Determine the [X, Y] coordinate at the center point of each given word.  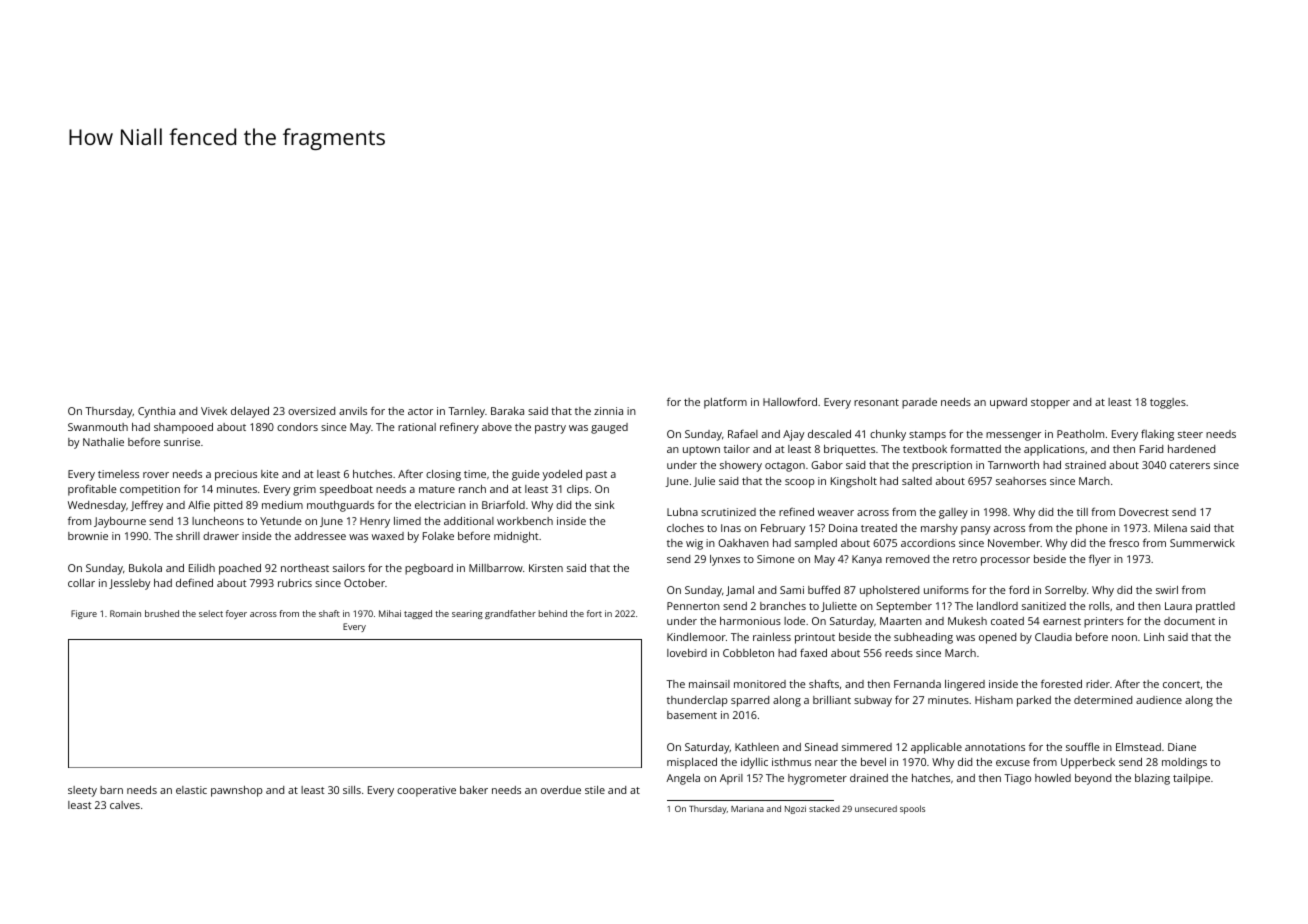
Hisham [994, 700]
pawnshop [237, 791]
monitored [760, 684]
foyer [236, 614]
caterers [1190, 465]
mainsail [709, 684]
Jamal [740, 591]
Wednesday [97, 506]
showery [741, 466]
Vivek [214, 411]
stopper [1050, 404]
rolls [1099, 606]
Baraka [507, 411]
